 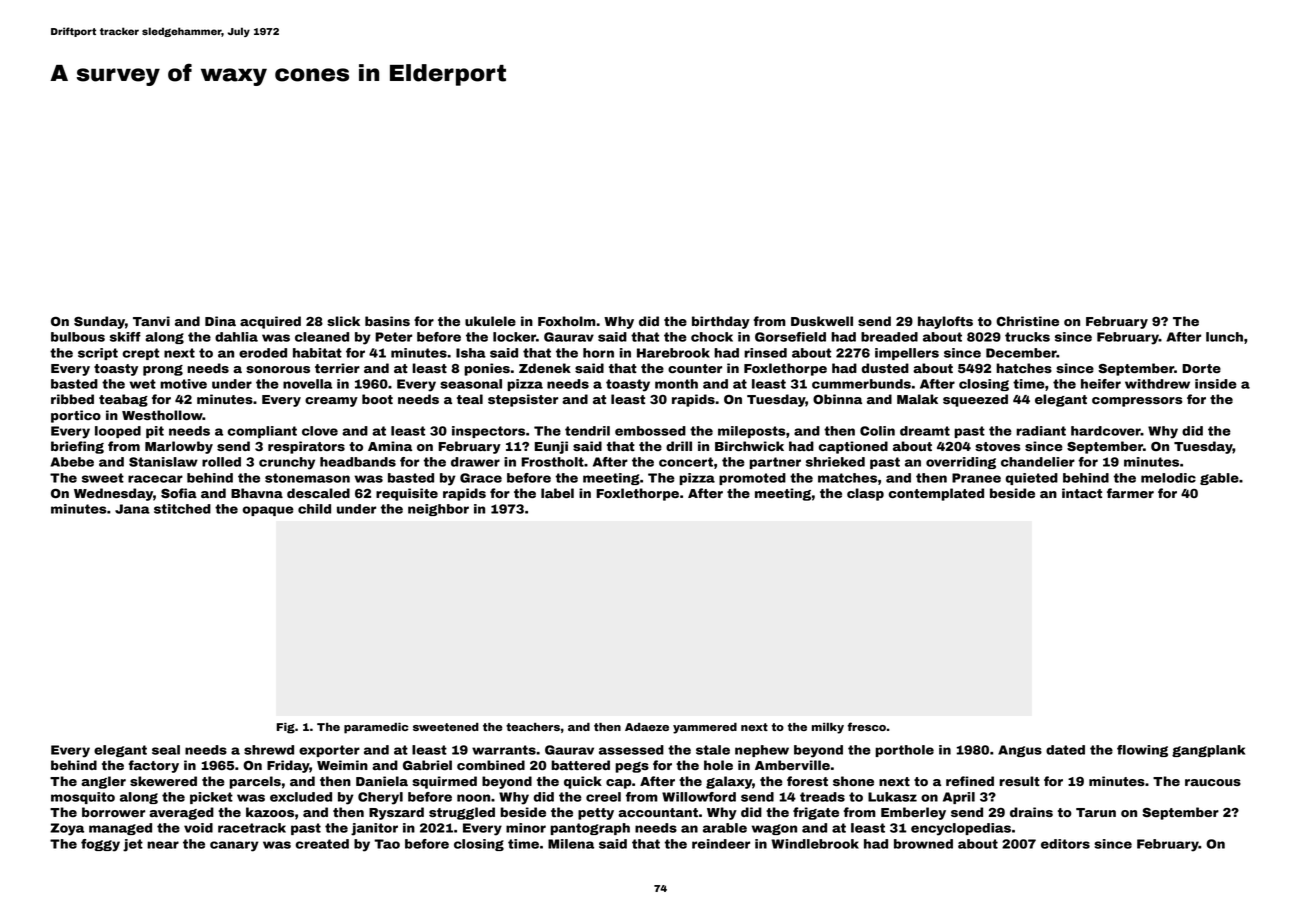 I want to click on clasp, so click(x=865, y=494).
